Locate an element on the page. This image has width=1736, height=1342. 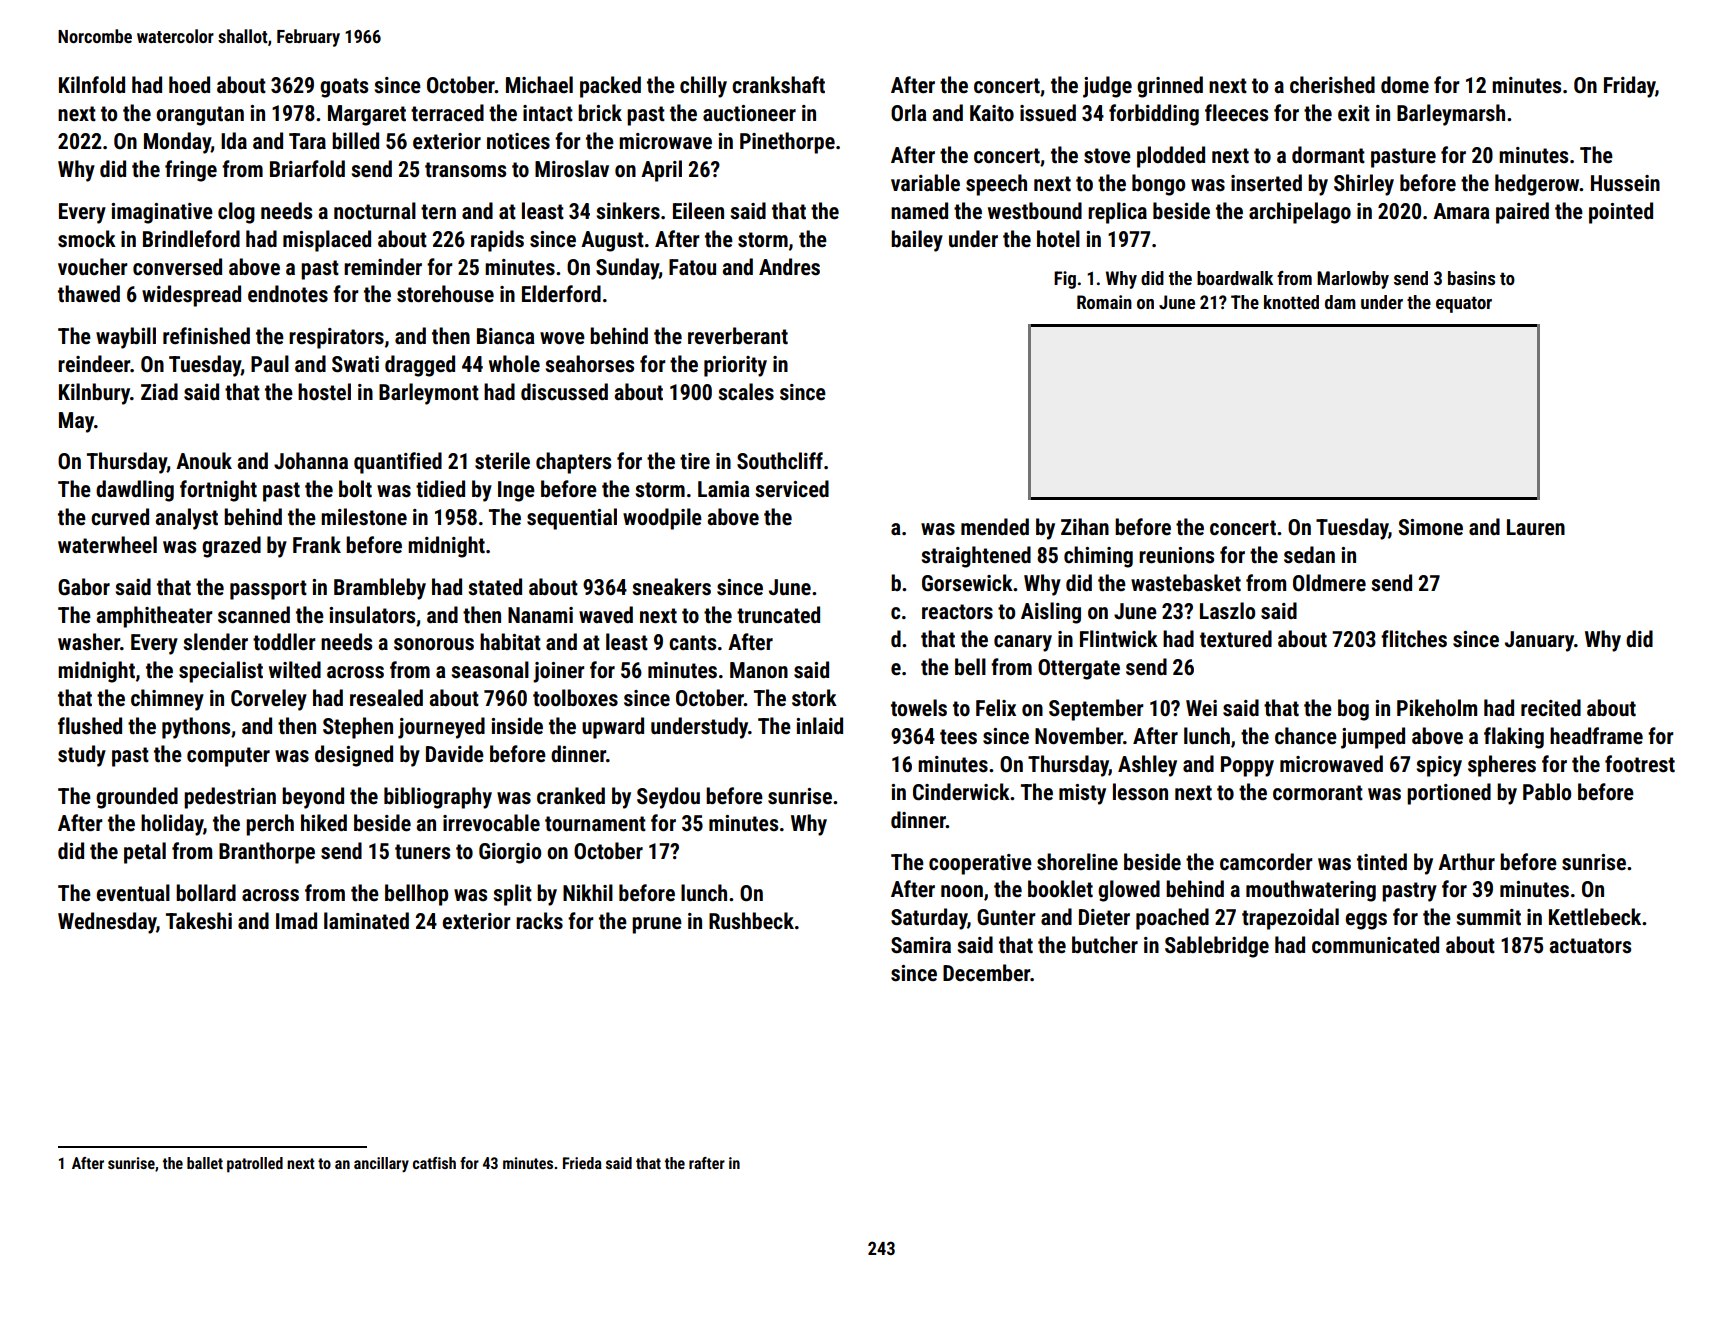
Simone is located at coordinates (1431, 527).
